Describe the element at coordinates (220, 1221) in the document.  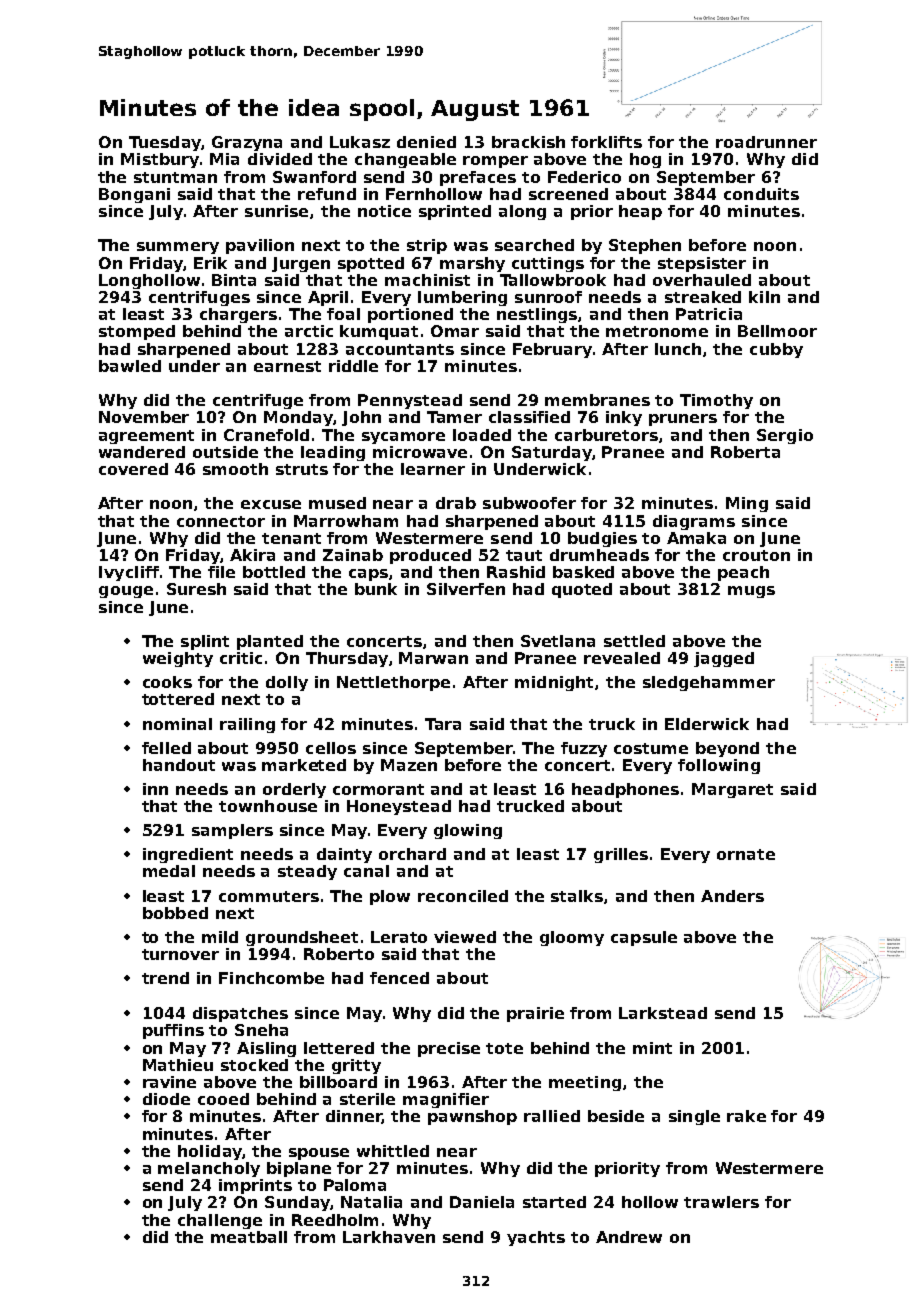
I see `challenge` at that location.
